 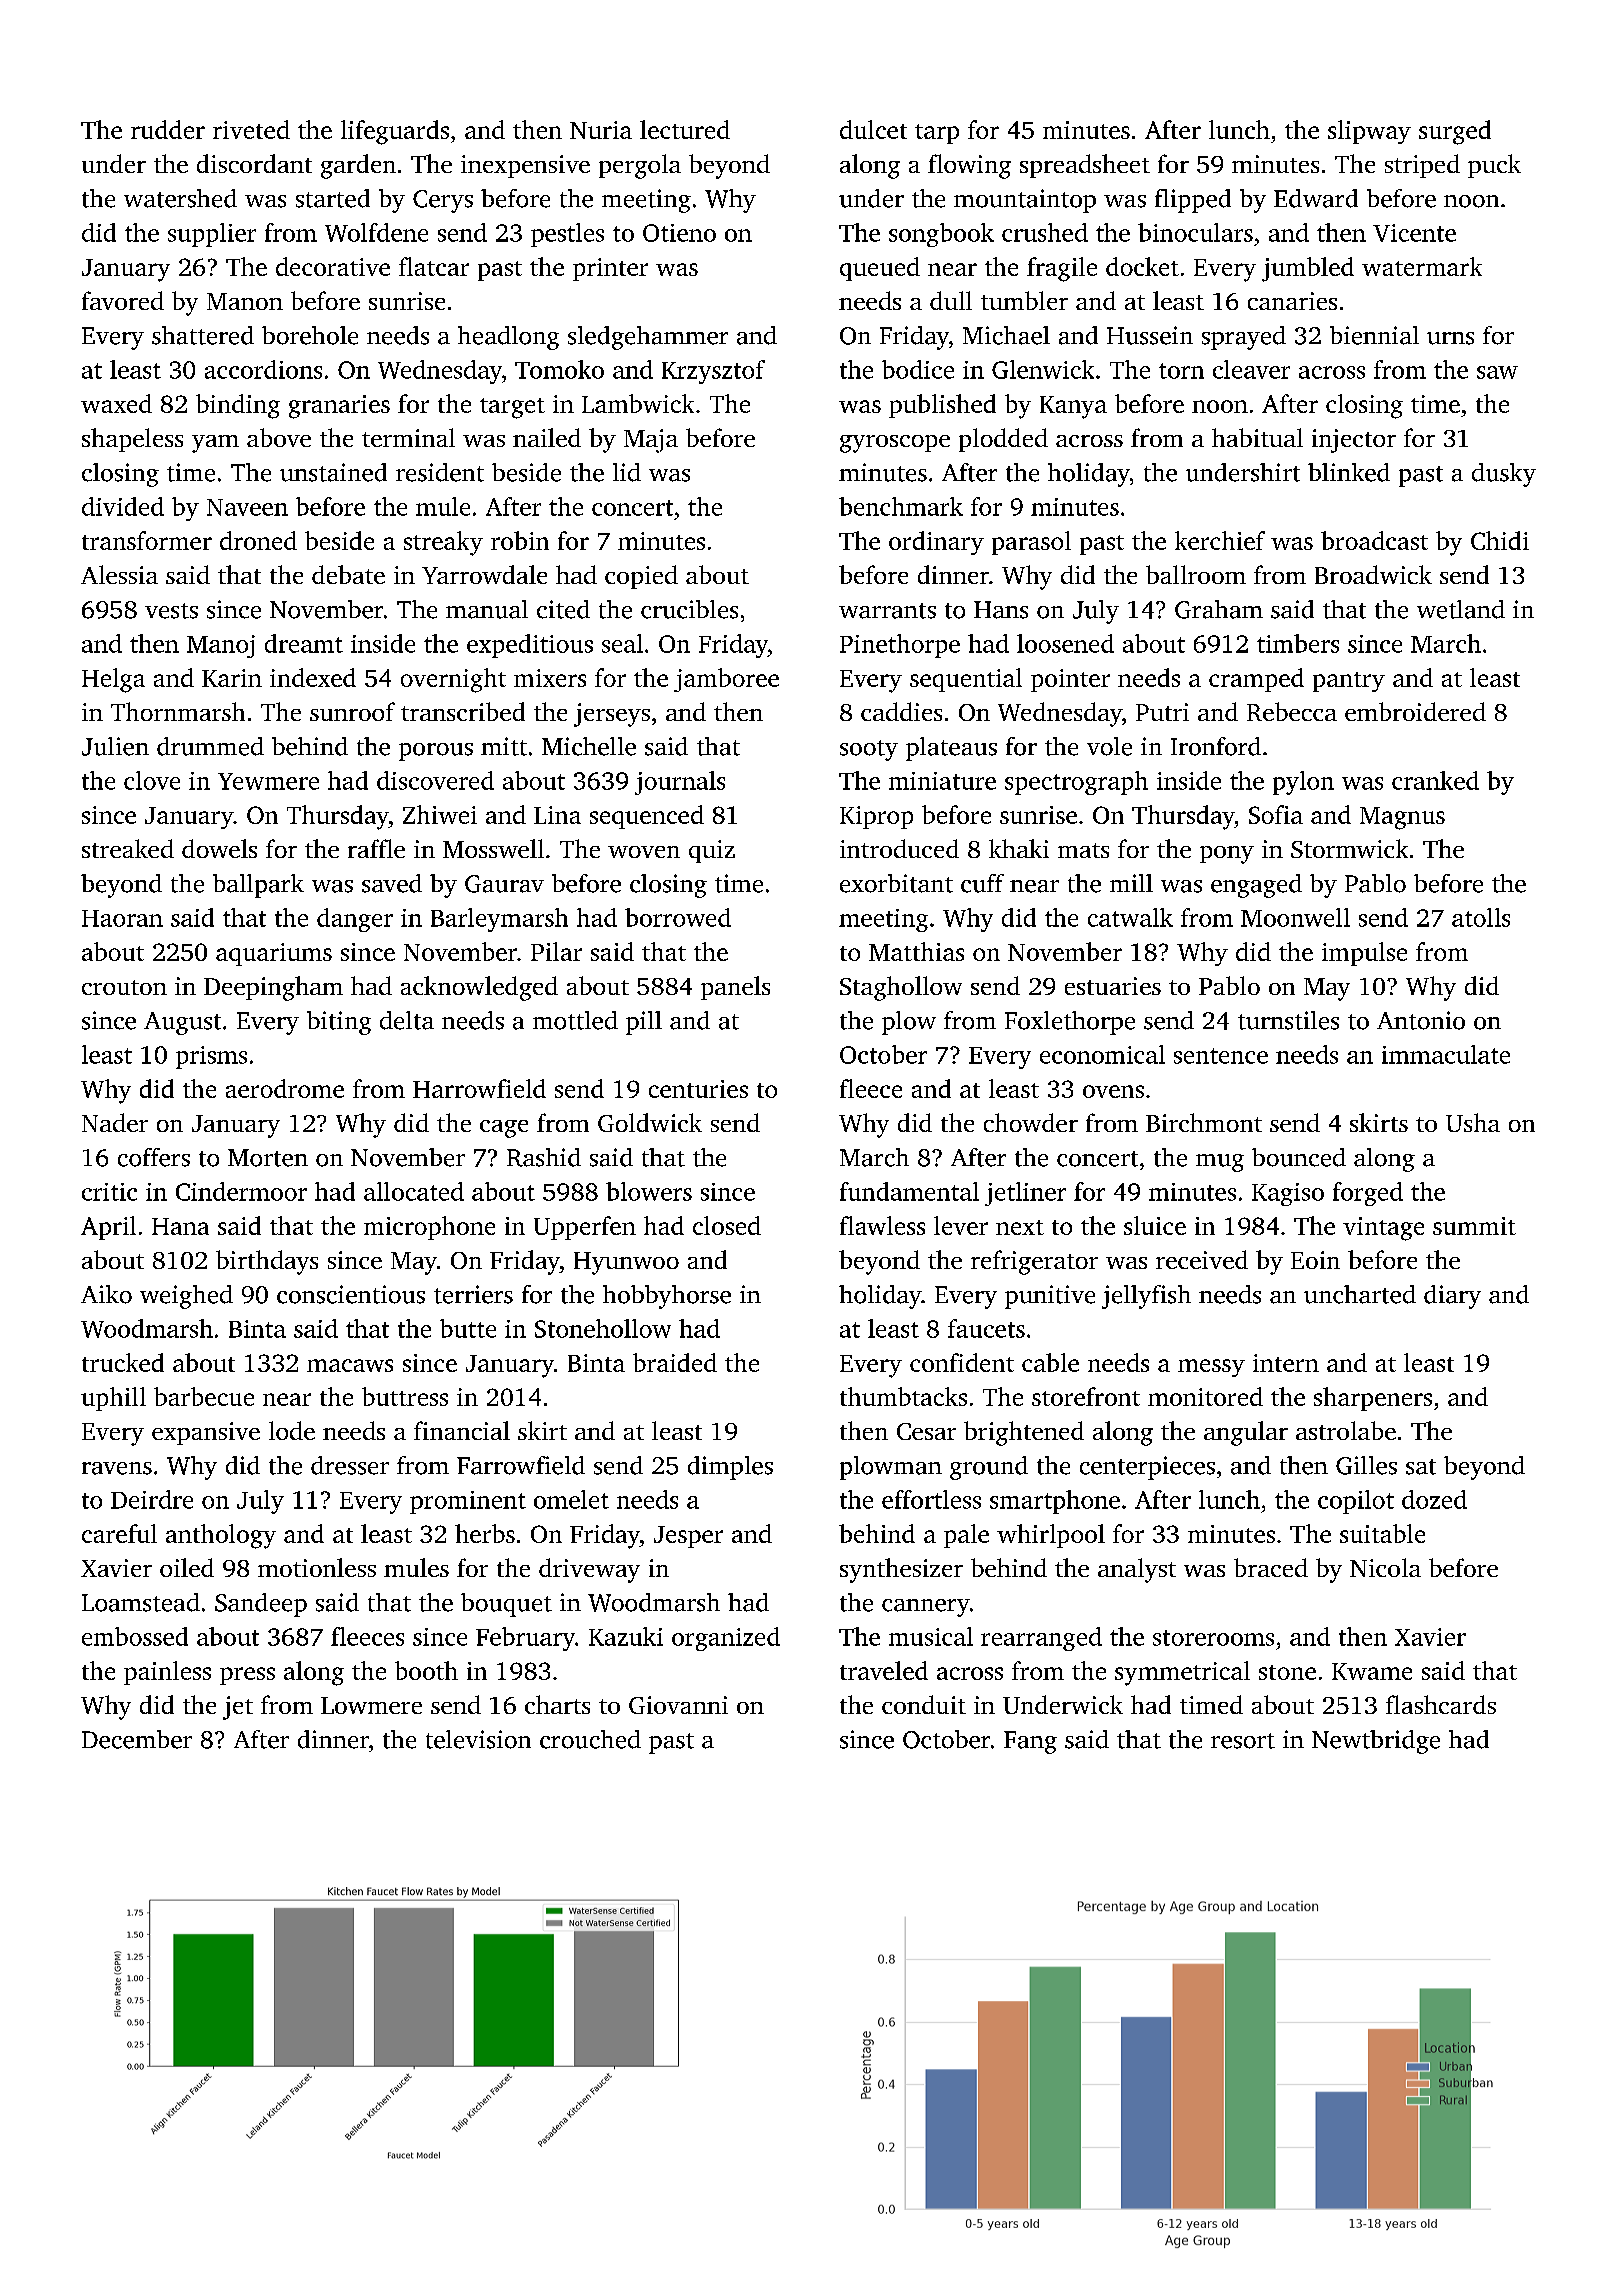 What do you see at coordinates (429, 1228) in the screenshot?
I see `microphone` at bounding box center [429, 1228].
